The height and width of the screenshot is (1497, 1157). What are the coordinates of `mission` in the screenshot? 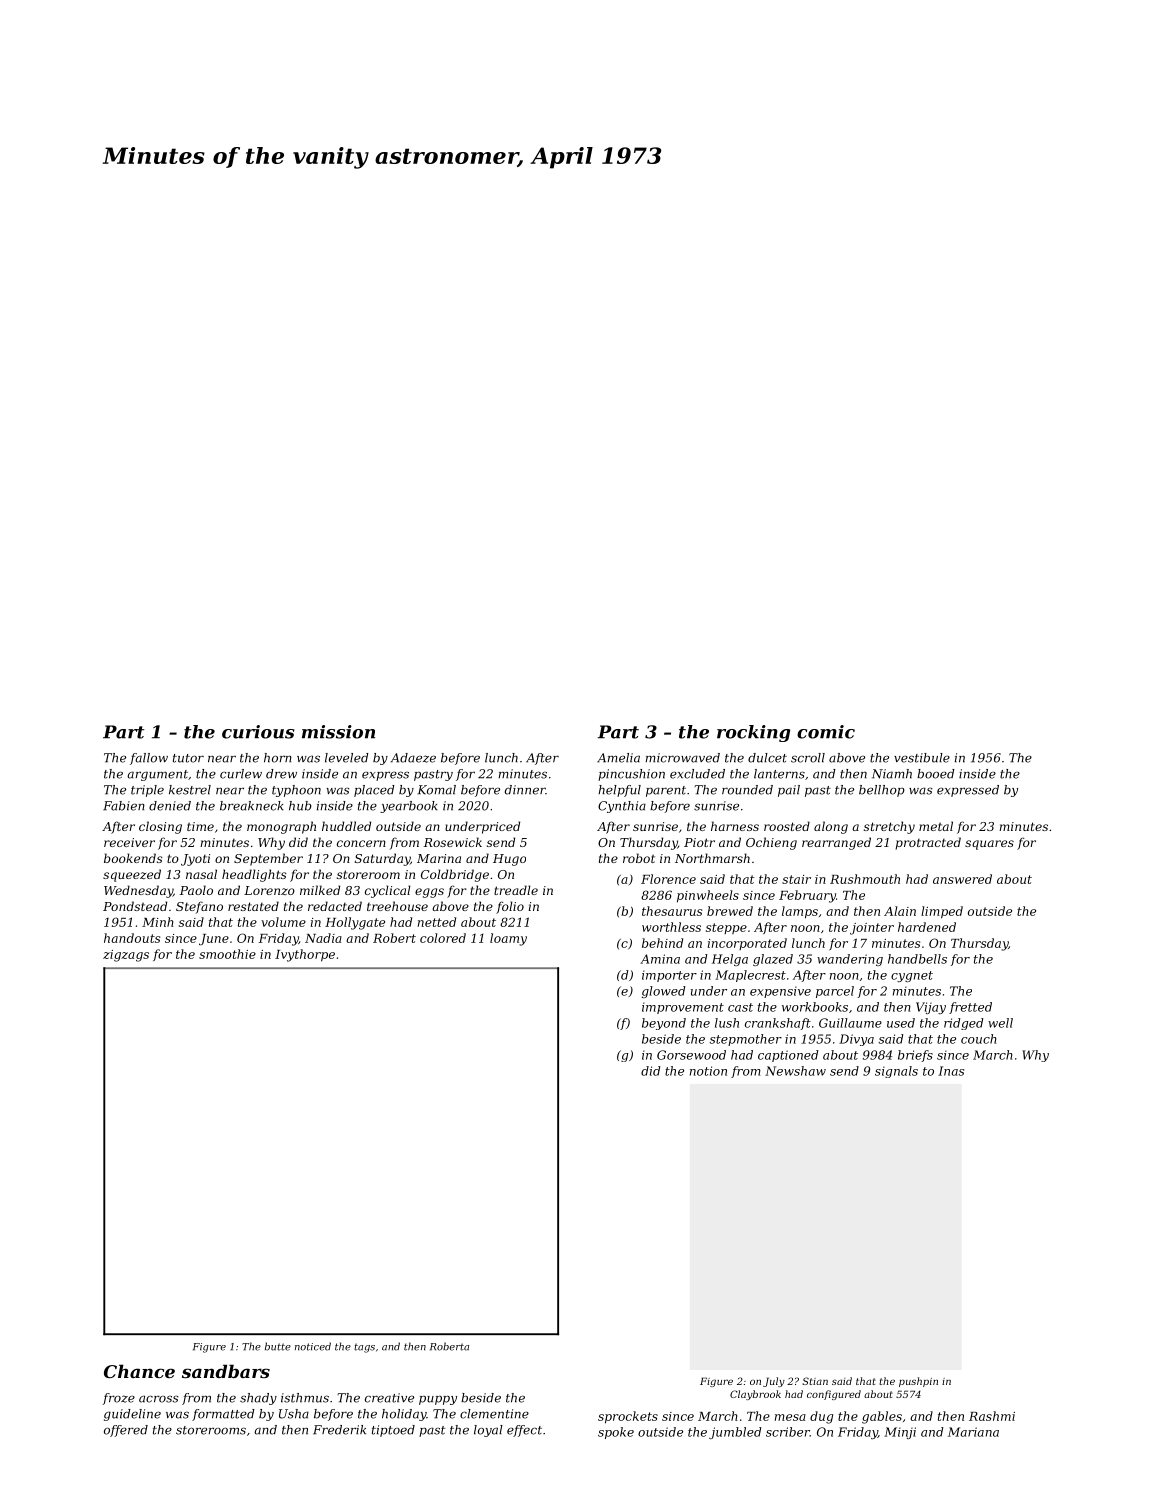 It's located at (338, 732).
